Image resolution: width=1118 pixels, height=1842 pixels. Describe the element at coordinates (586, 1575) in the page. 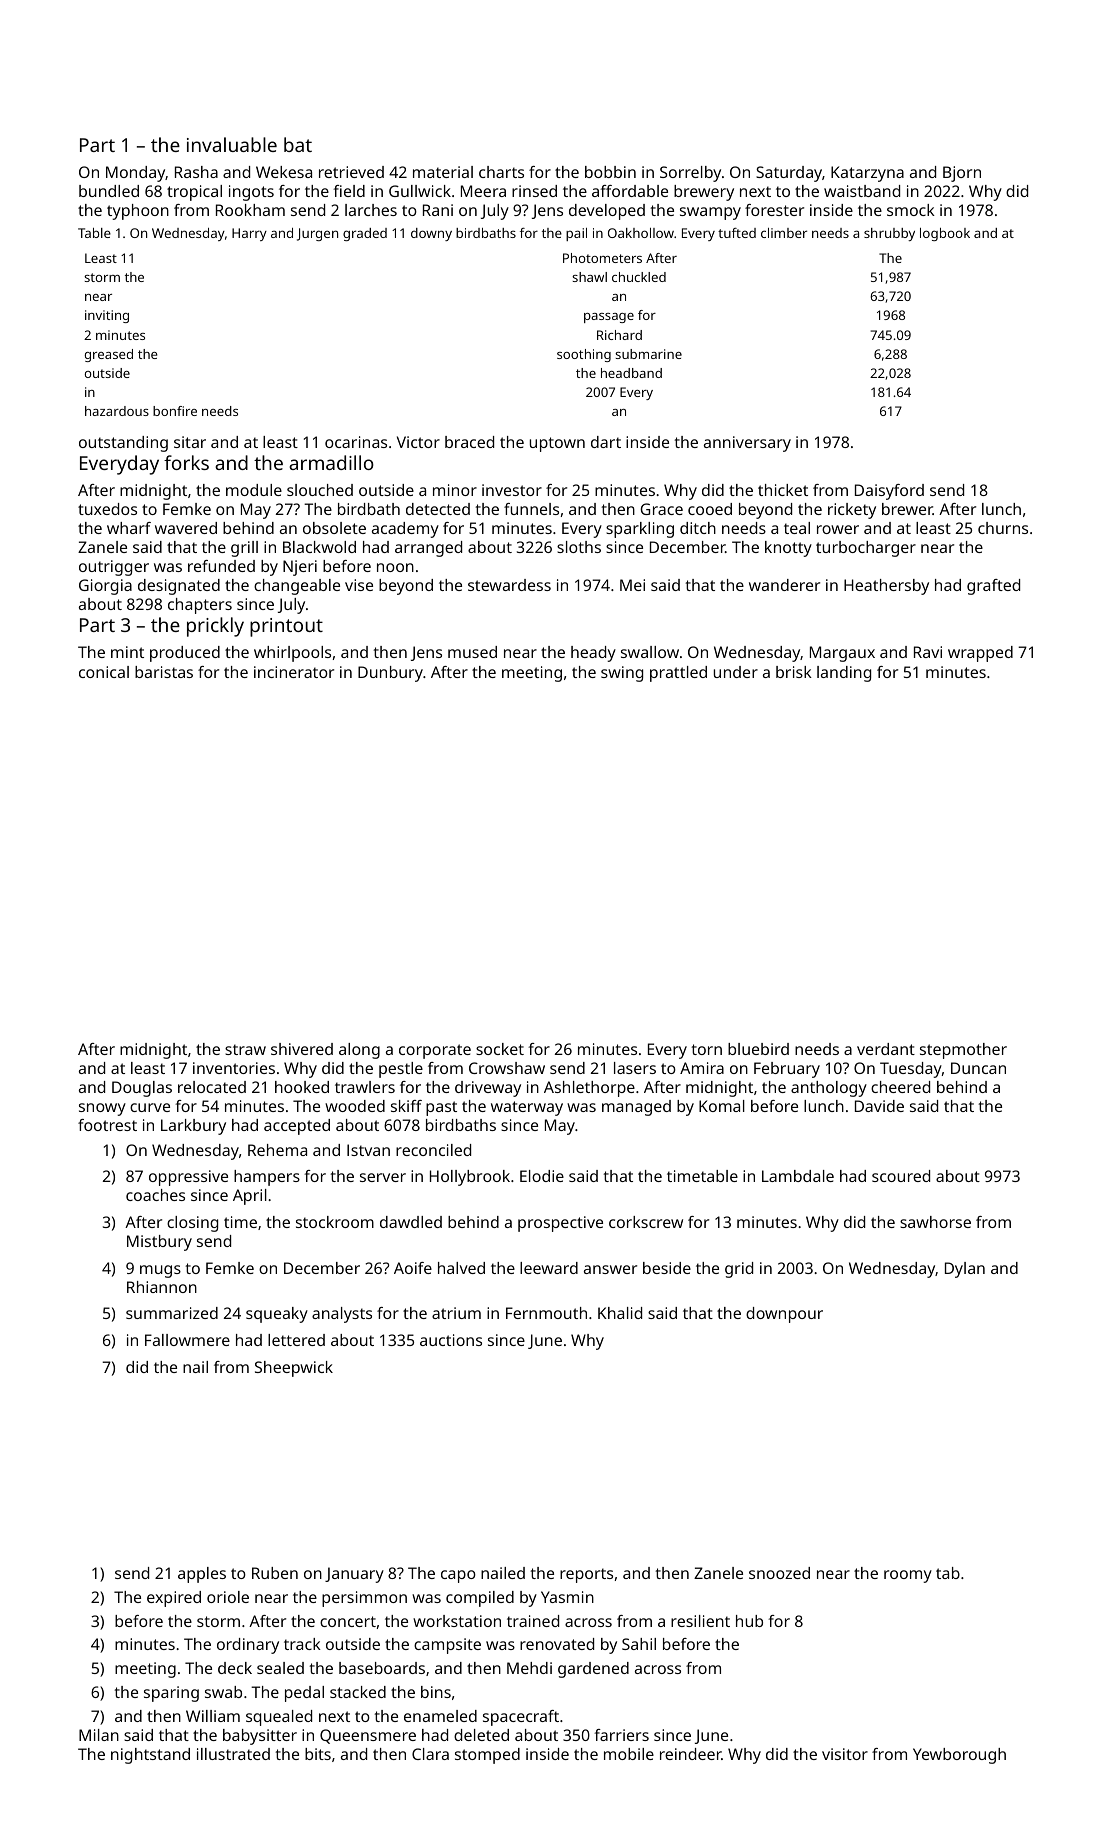

I see `reports` at that location.
